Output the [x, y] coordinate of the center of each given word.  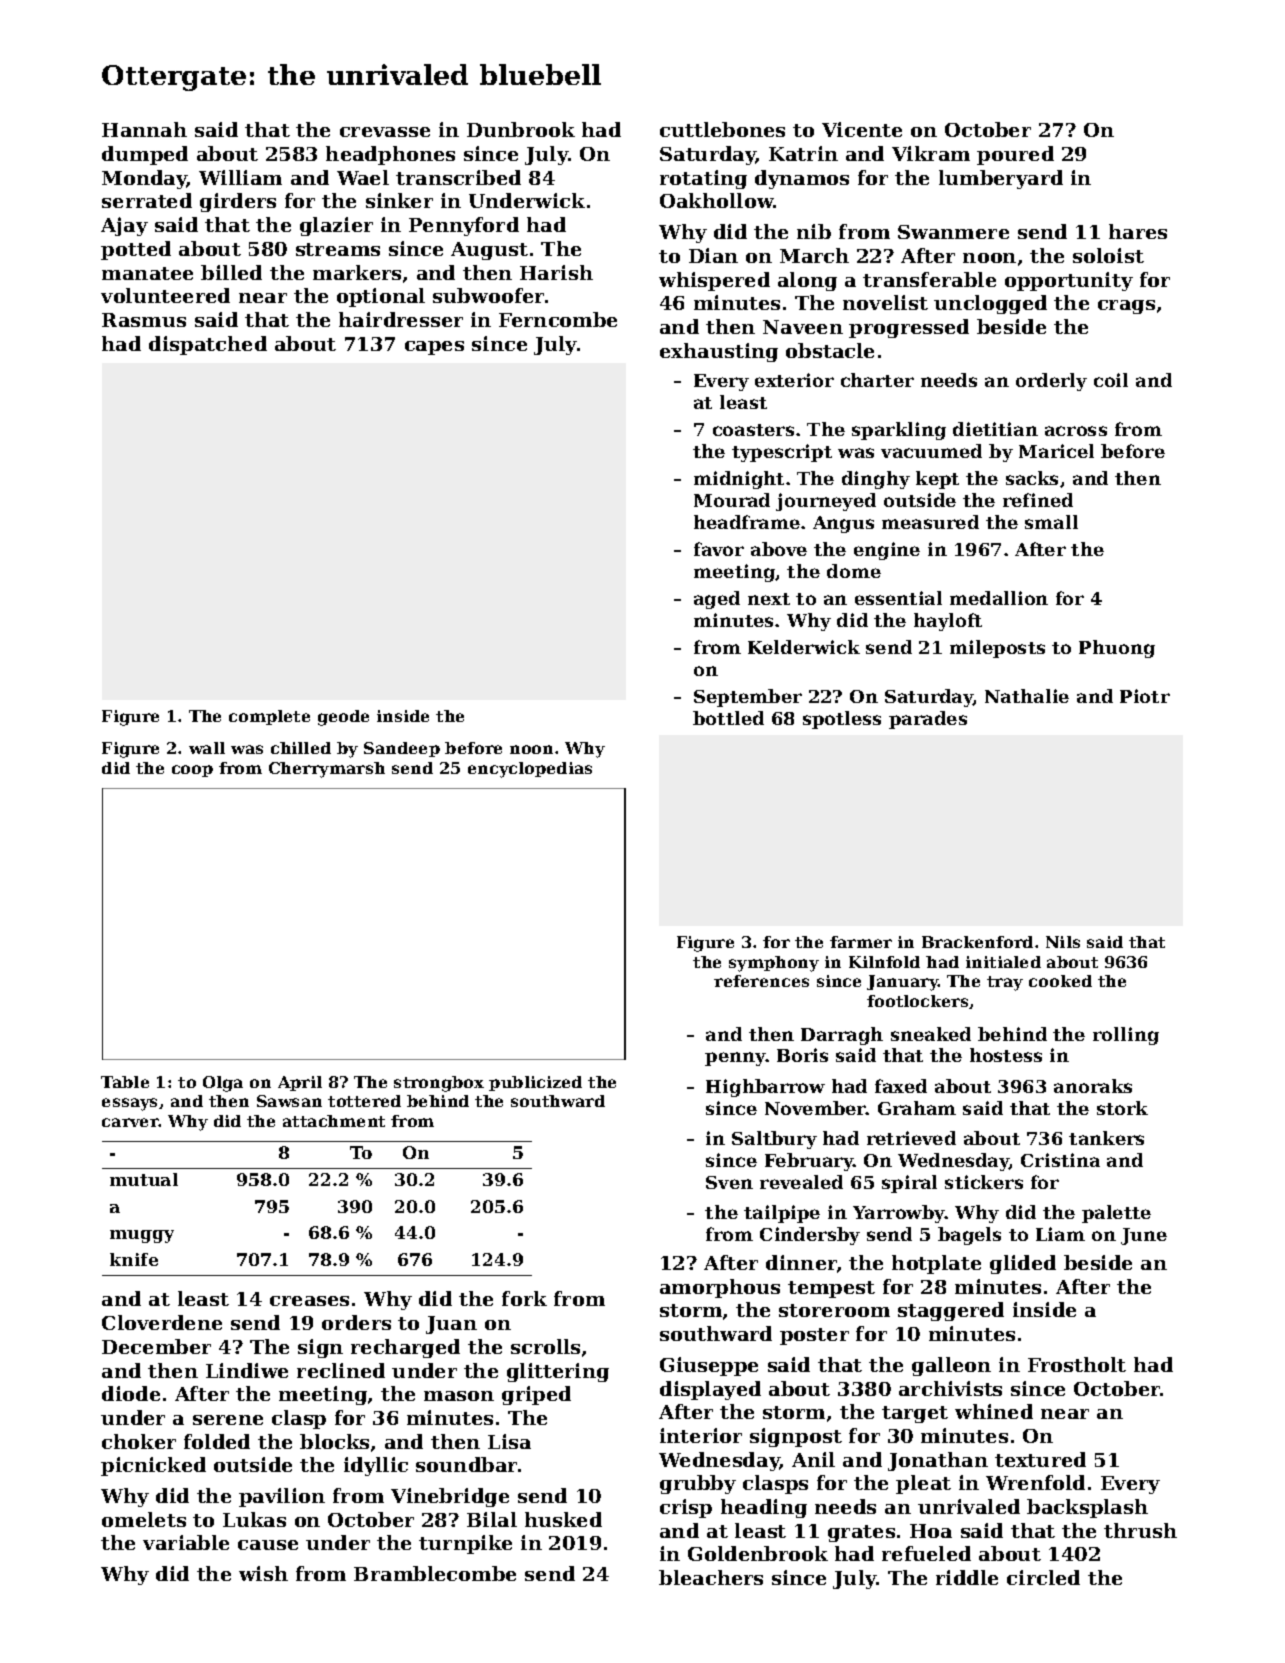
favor [719, 549]
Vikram [931, 153]
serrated [147, 200]
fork [524, 1298]
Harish [556, 272]
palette [1116, 1214]
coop [192, 771]
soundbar [466, 1464]
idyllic [376, 1466]
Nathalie [1027, 696]
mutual [144, 1179]
